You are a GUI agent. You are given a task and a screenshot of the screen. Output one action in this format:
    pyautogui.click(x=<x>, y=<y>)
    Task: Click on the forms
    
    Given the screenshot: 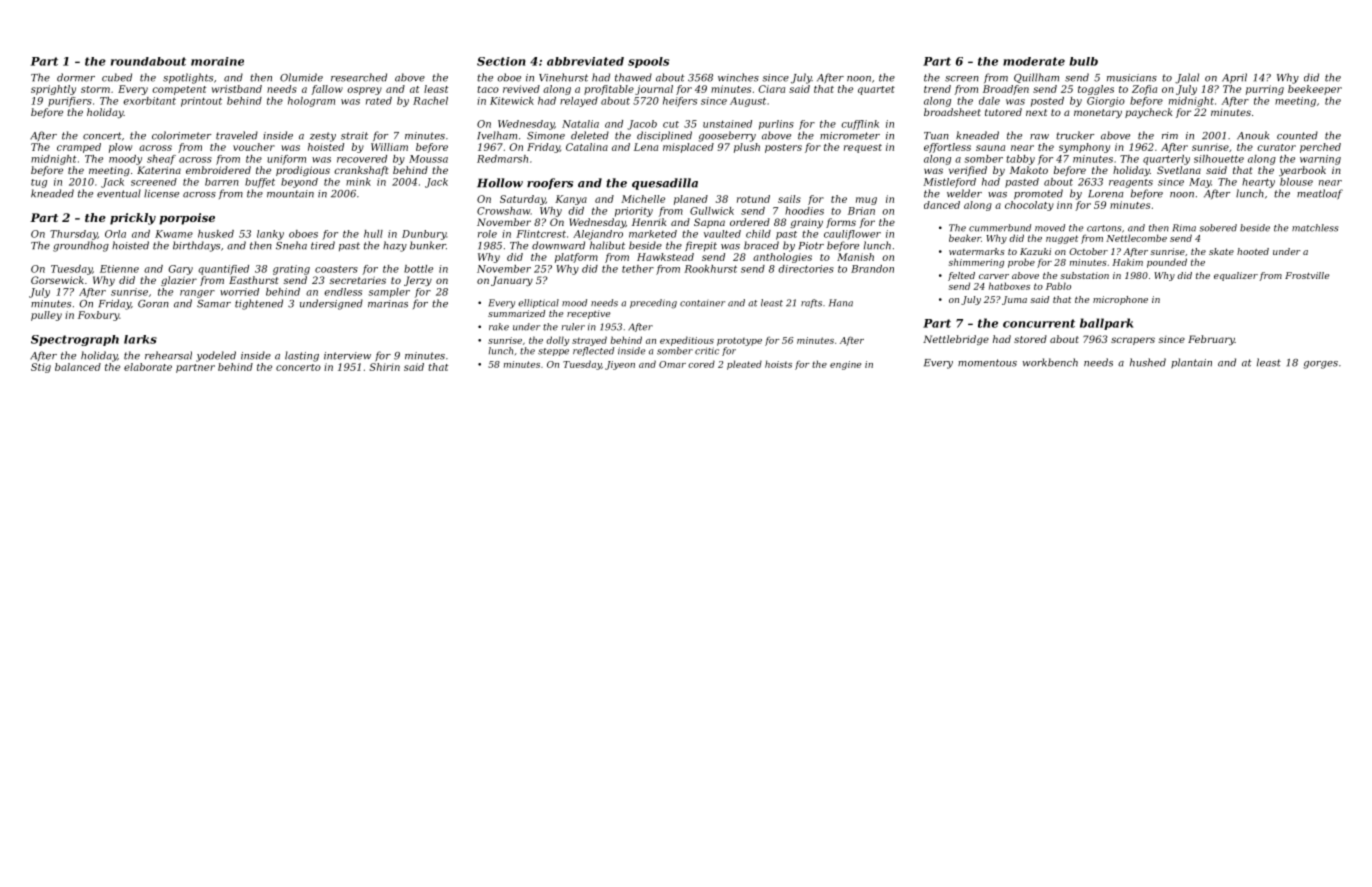 What is the action you would take?
    pyautogui.click(x=841, y=223)
